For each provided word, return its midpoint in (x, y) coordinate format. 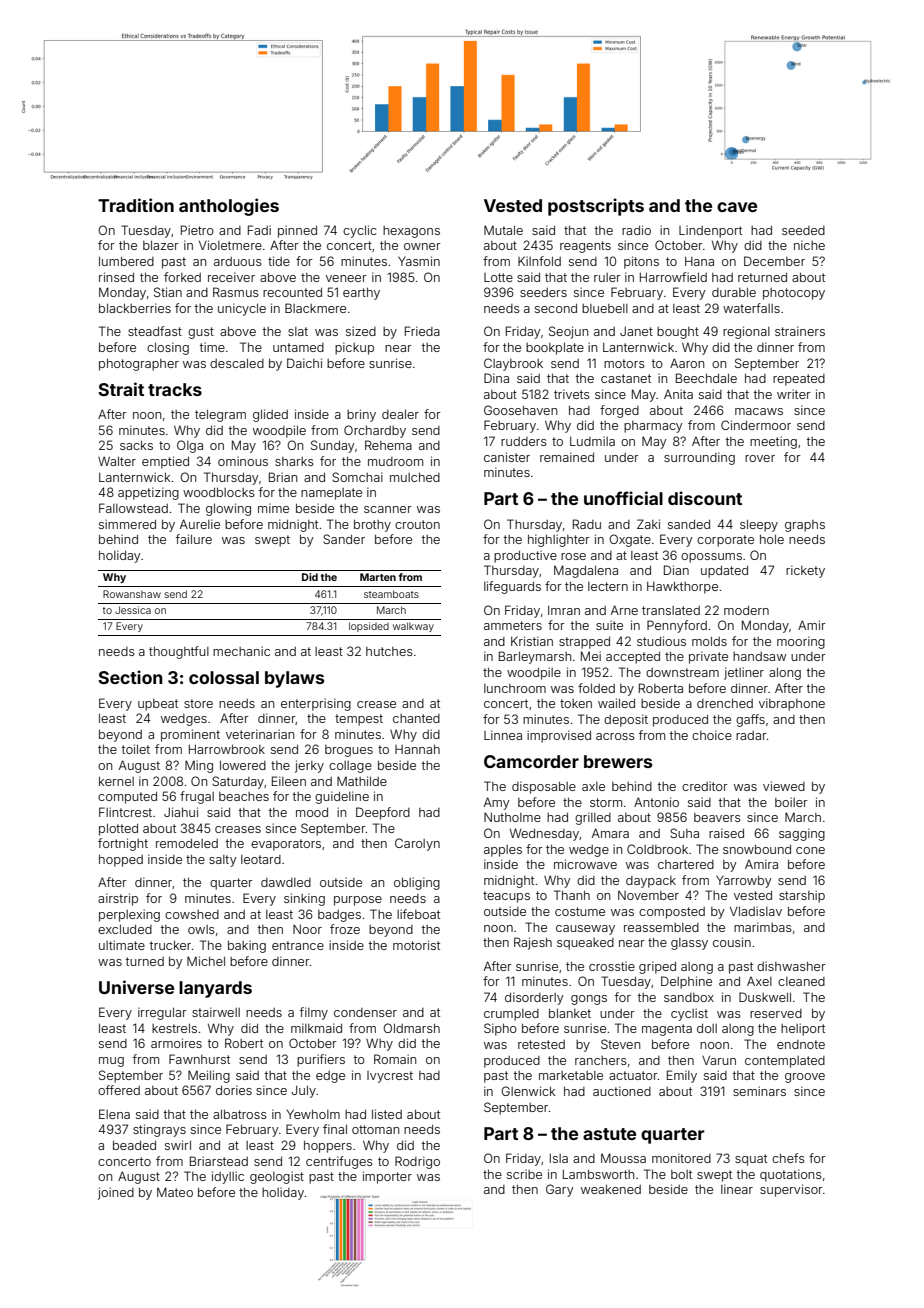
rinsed (116, 277)
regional (746, 332)
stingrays (159, 1130)
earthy (361, 294)
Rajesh (533, 943)
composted (672, 913)
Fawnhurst (199, 1059)
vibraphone (792, 704)
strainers (800, 331)
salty (223, 861)
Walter (117, 461)
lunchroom (515, 688)
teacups (506, 897)
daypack (651, 882)
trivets (572, 394)
